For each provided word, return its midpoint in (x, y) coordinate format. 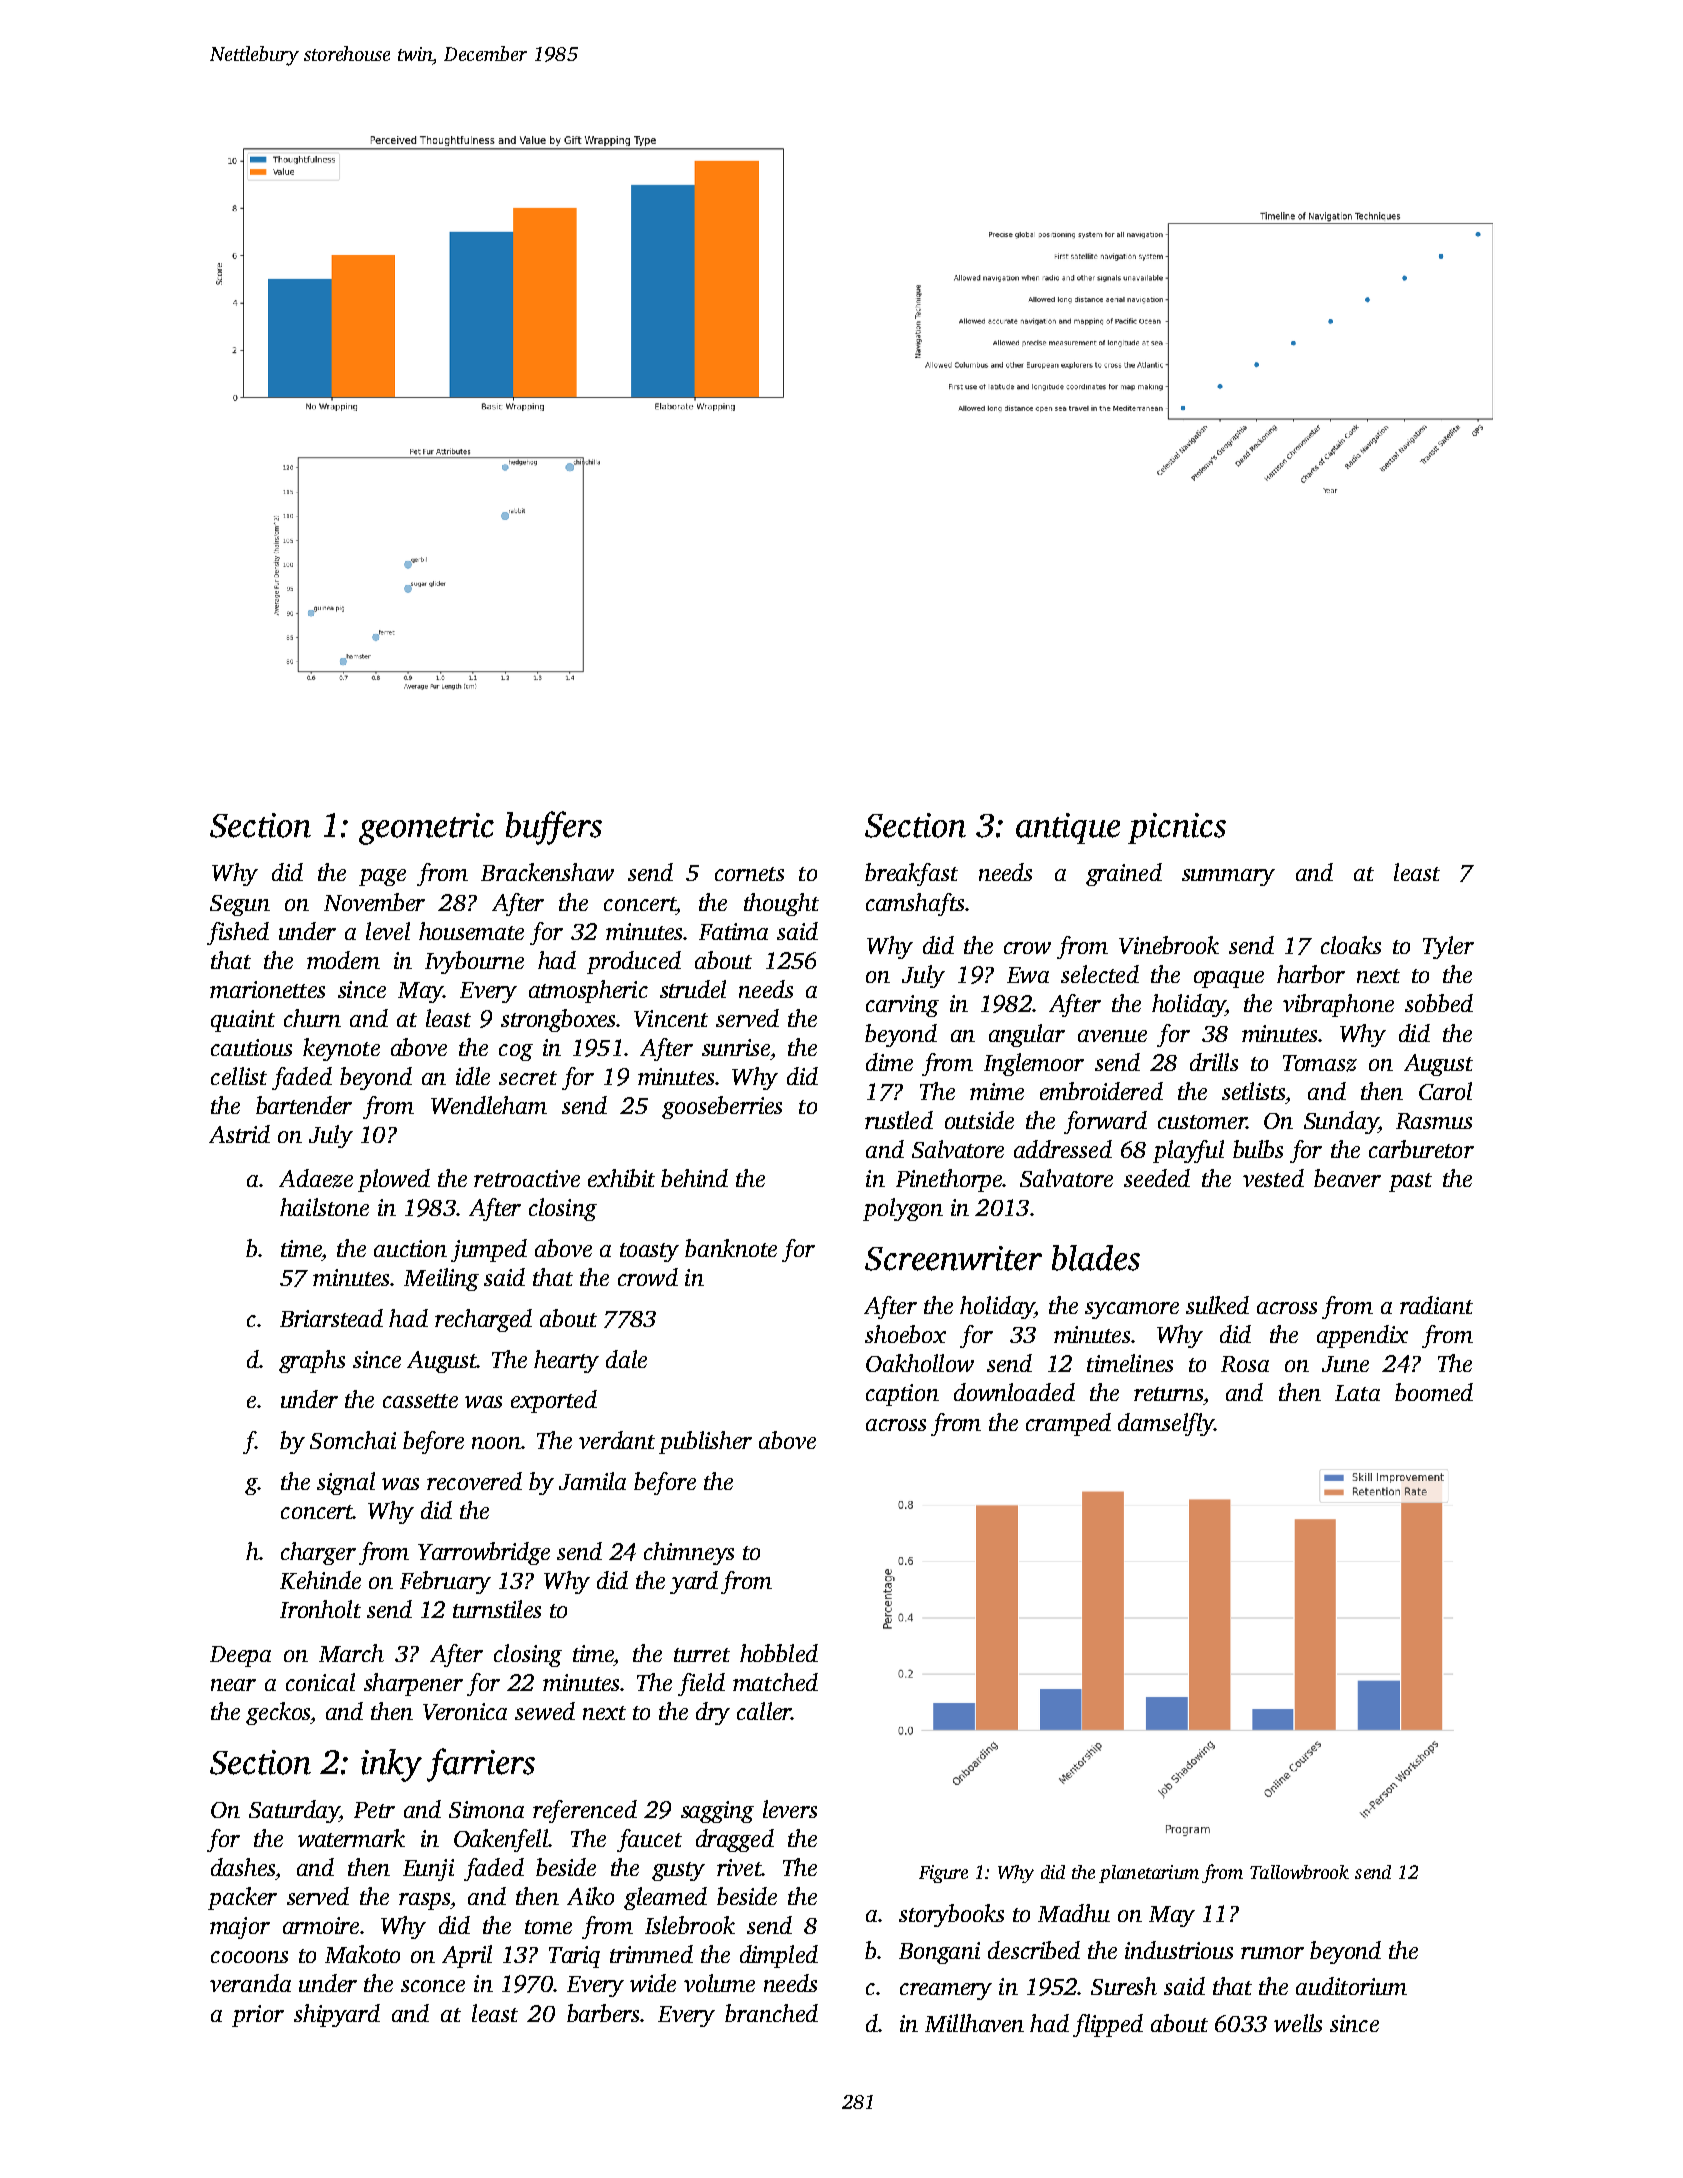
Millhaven (974, 2023)
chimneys (689, 1553)
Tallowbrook (1299, 1872)
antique (1068, 828)
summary (1228, 877)
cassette (420, 1401)
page (382, 877)
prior (258, 2016)
